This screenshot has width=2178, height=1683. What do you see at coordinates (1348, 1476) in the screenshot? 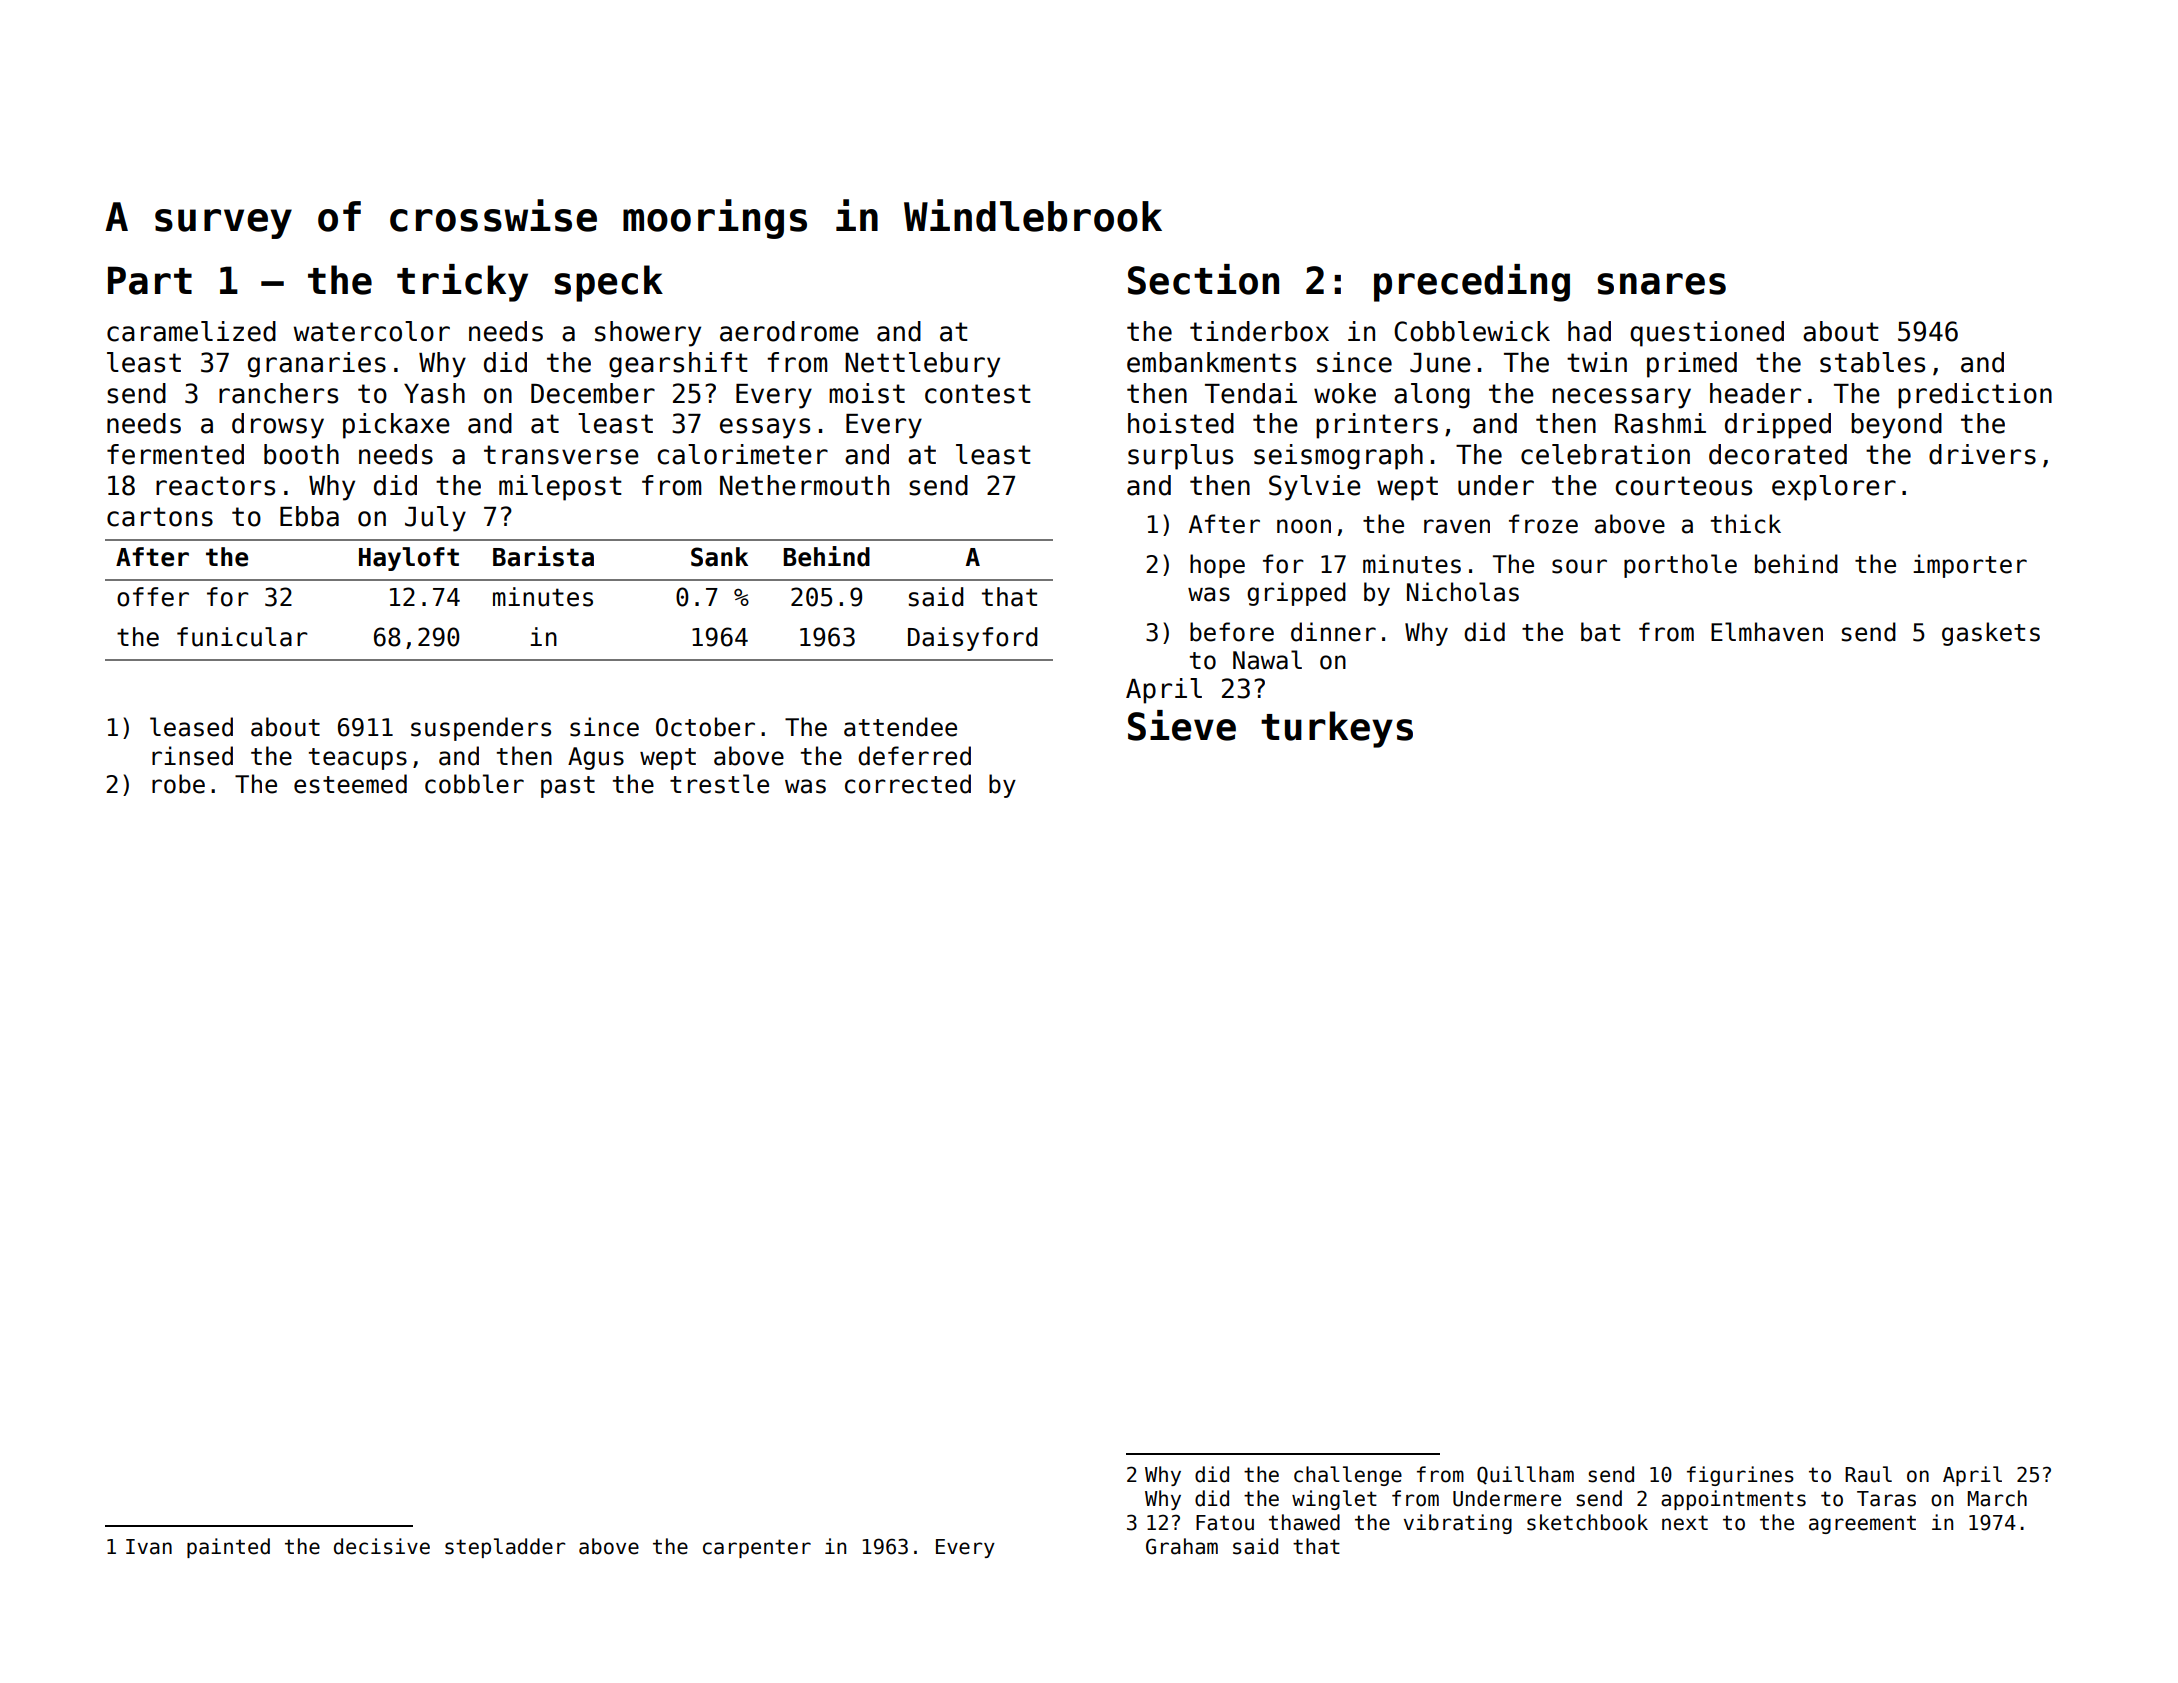
I see `challenge` at bounding box center [1348, 1476].
